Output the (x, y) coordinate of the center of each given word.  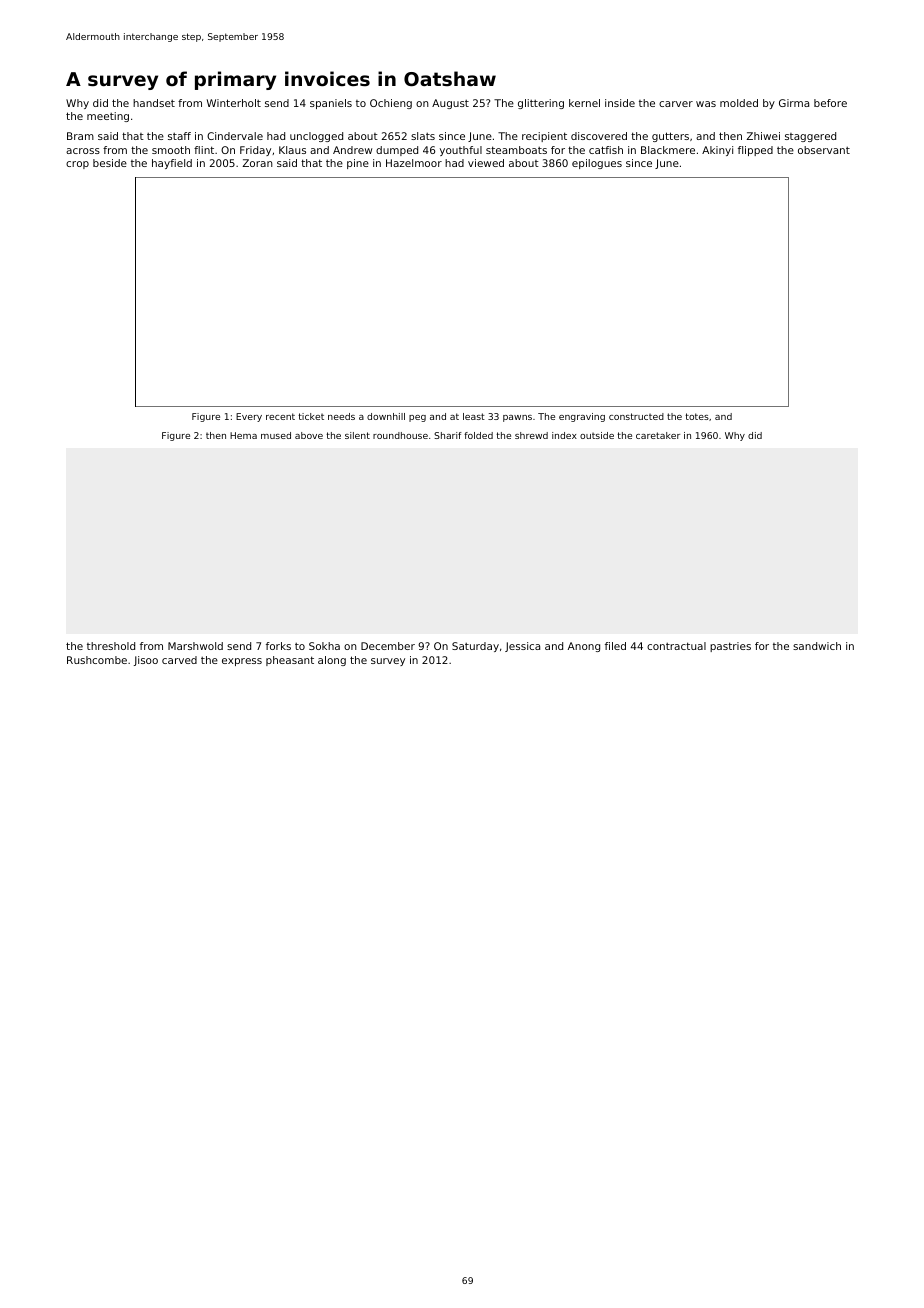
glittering (541, 104)
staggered (810, 137)
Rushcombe (97, 660)
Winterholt (234, 103)
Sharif (448, 435)
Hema (243, 435)
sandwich (817, 646)
